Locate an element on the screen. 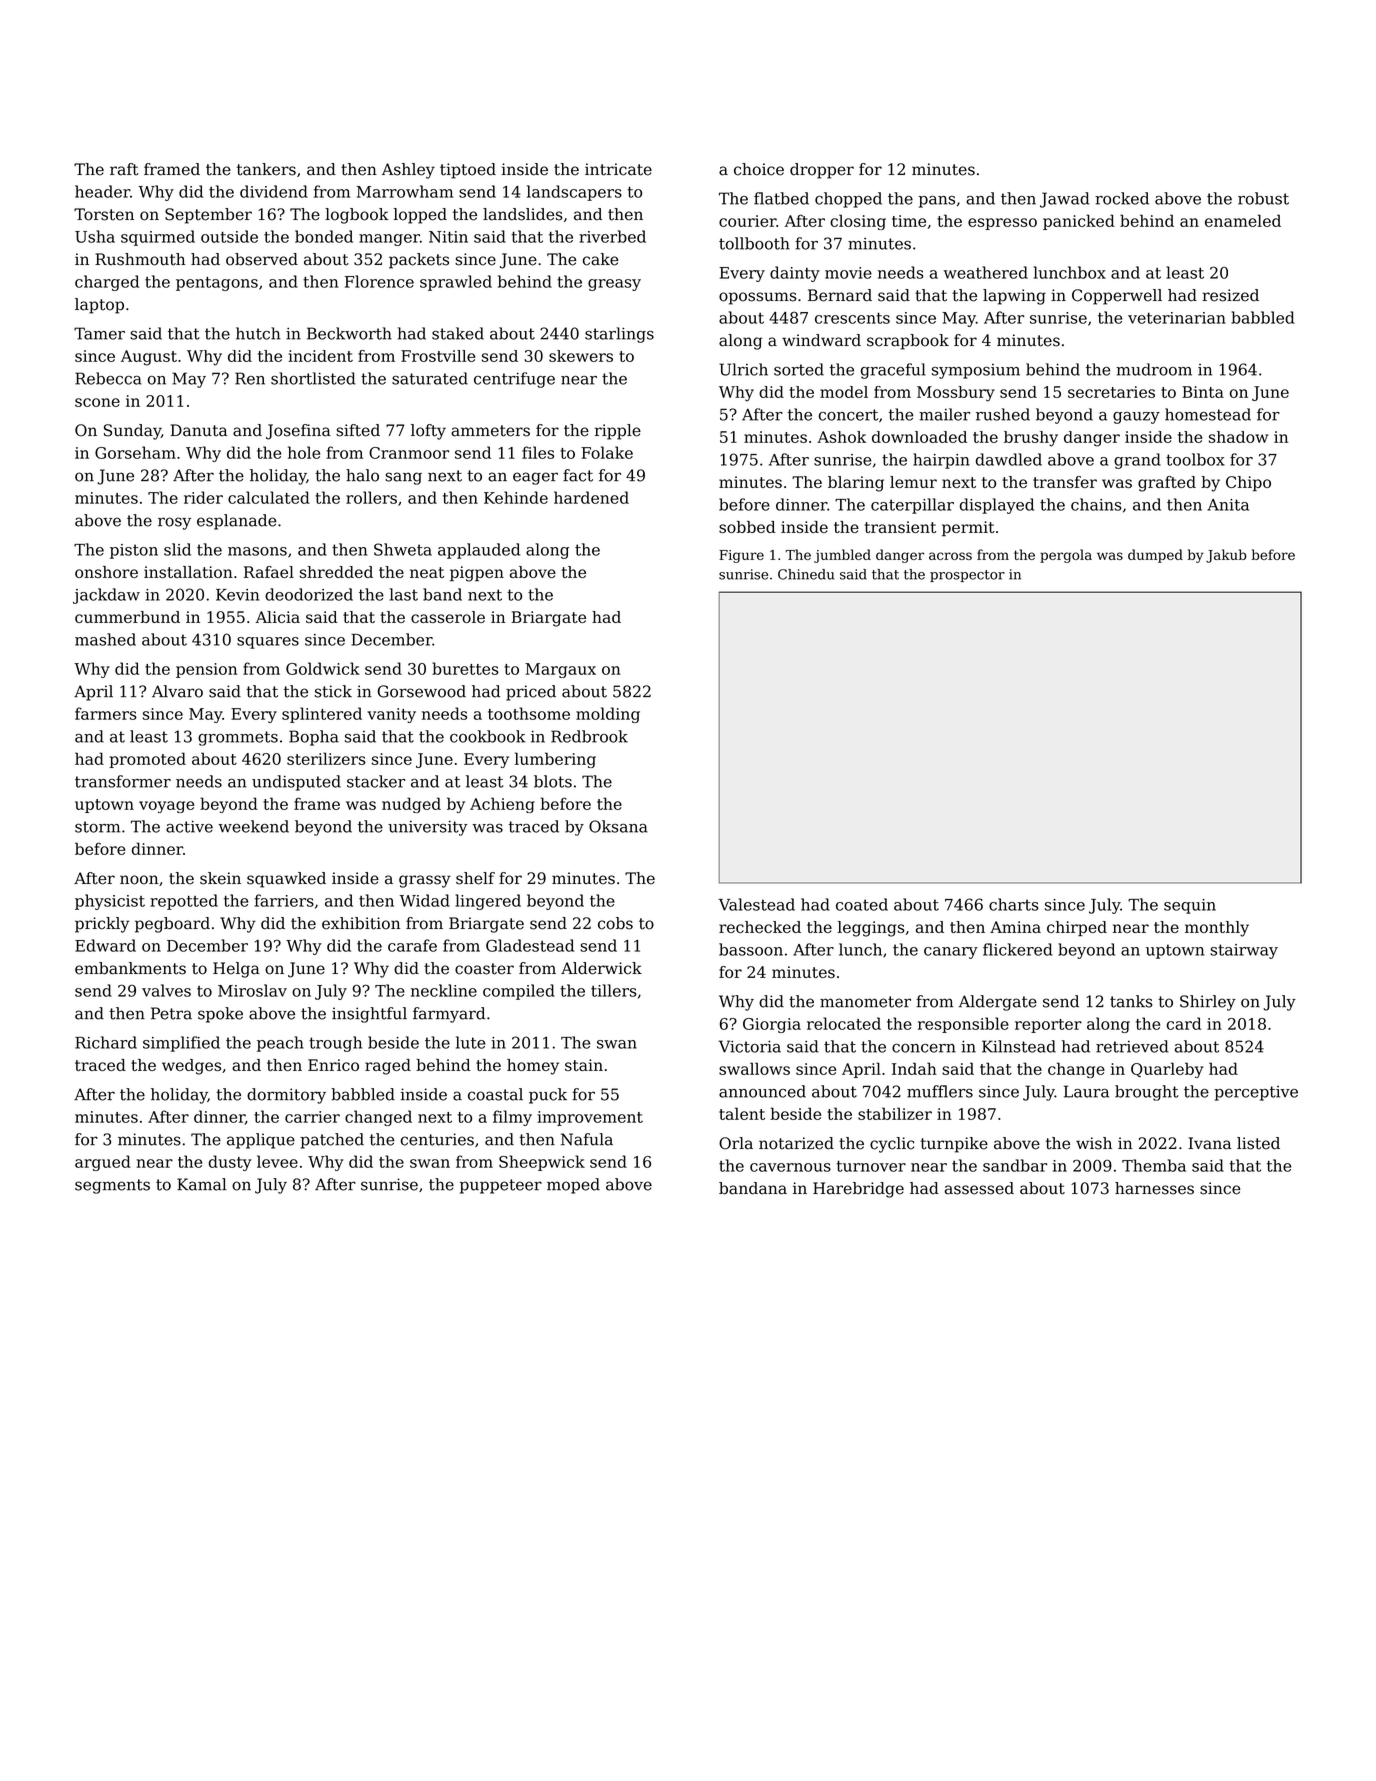 The width and height of the screenshot is (1376, 1781). harnesses is located at coordinates (1154, 1188).
